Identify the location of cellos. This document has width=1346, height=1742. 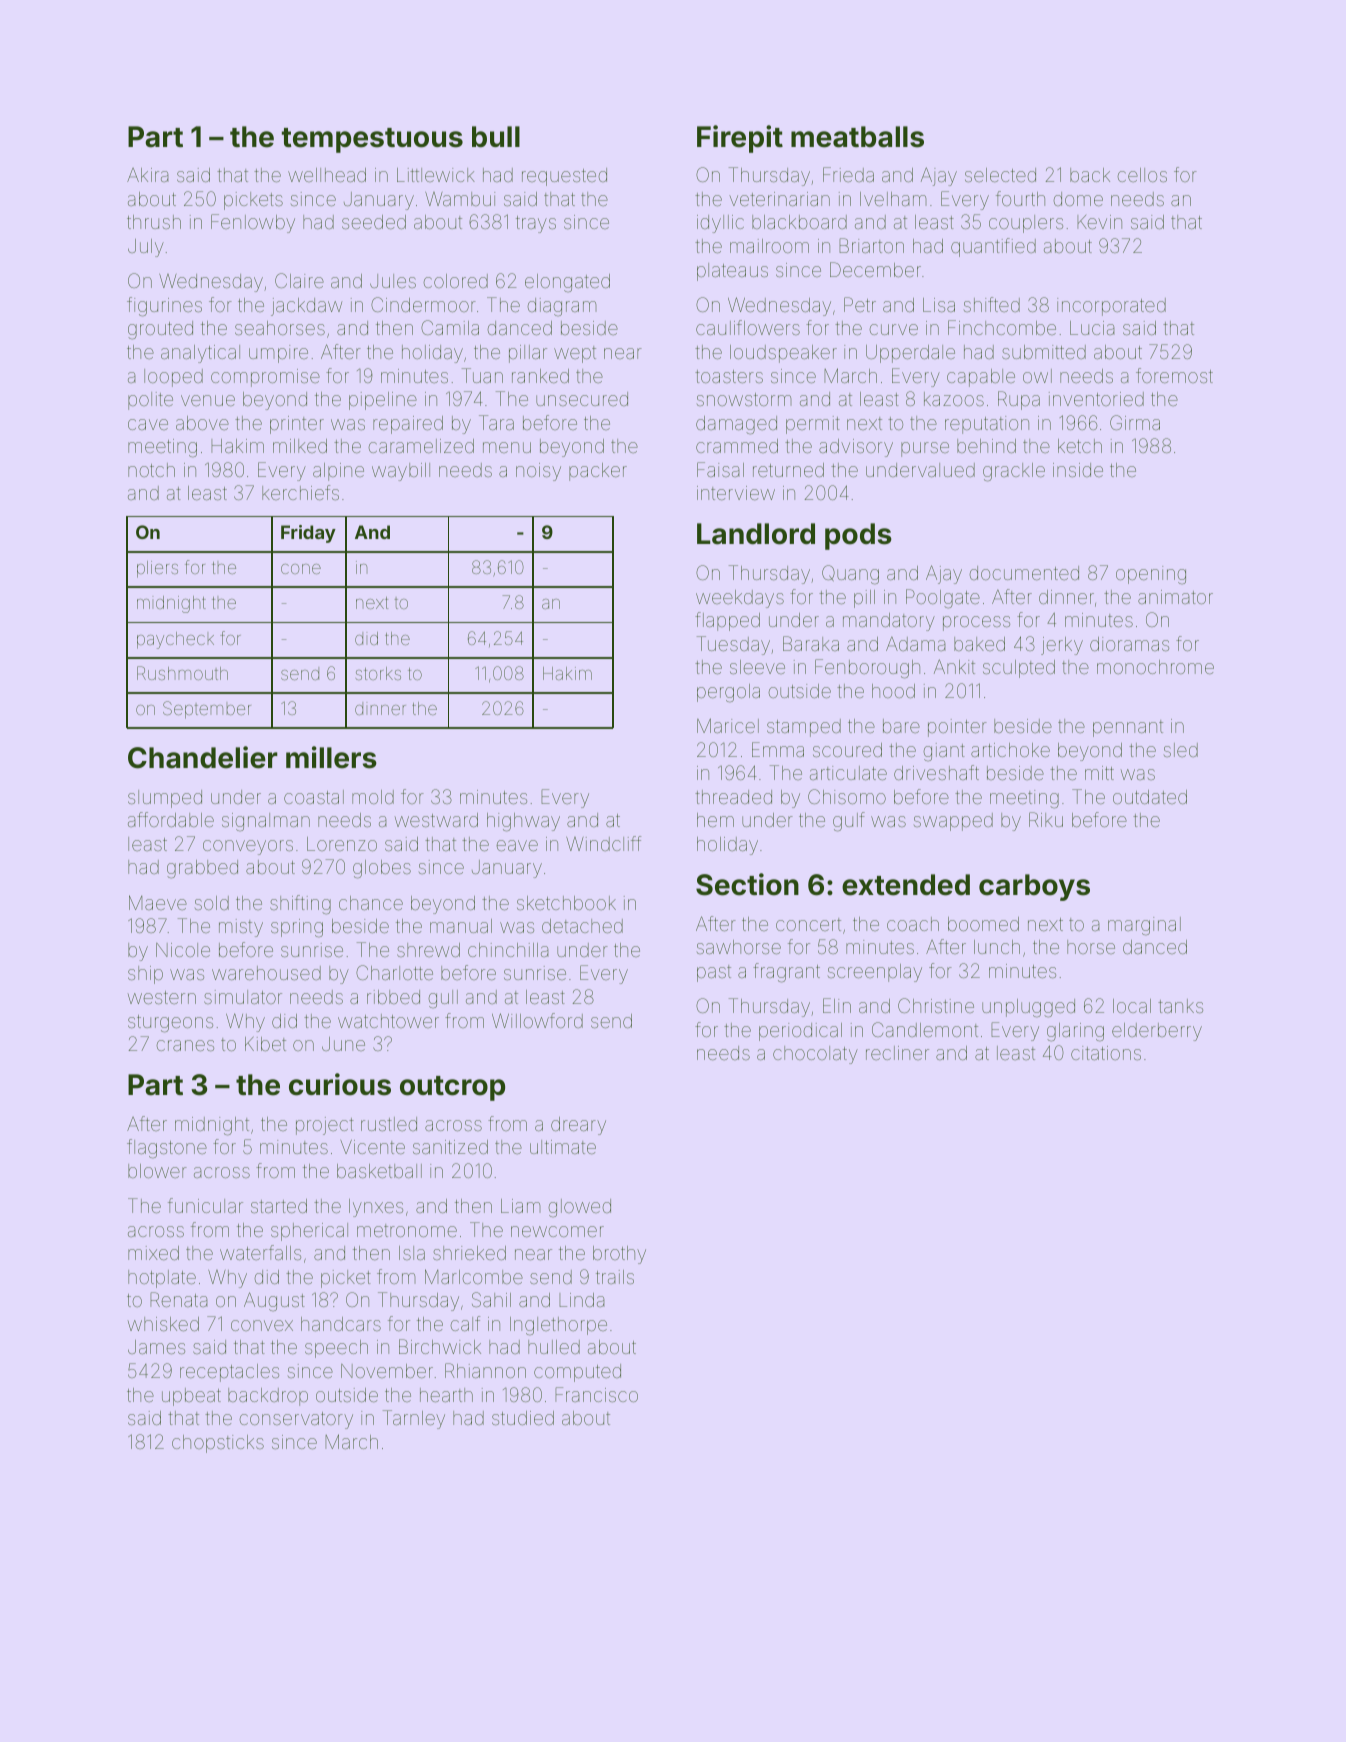
(1142, 175).
